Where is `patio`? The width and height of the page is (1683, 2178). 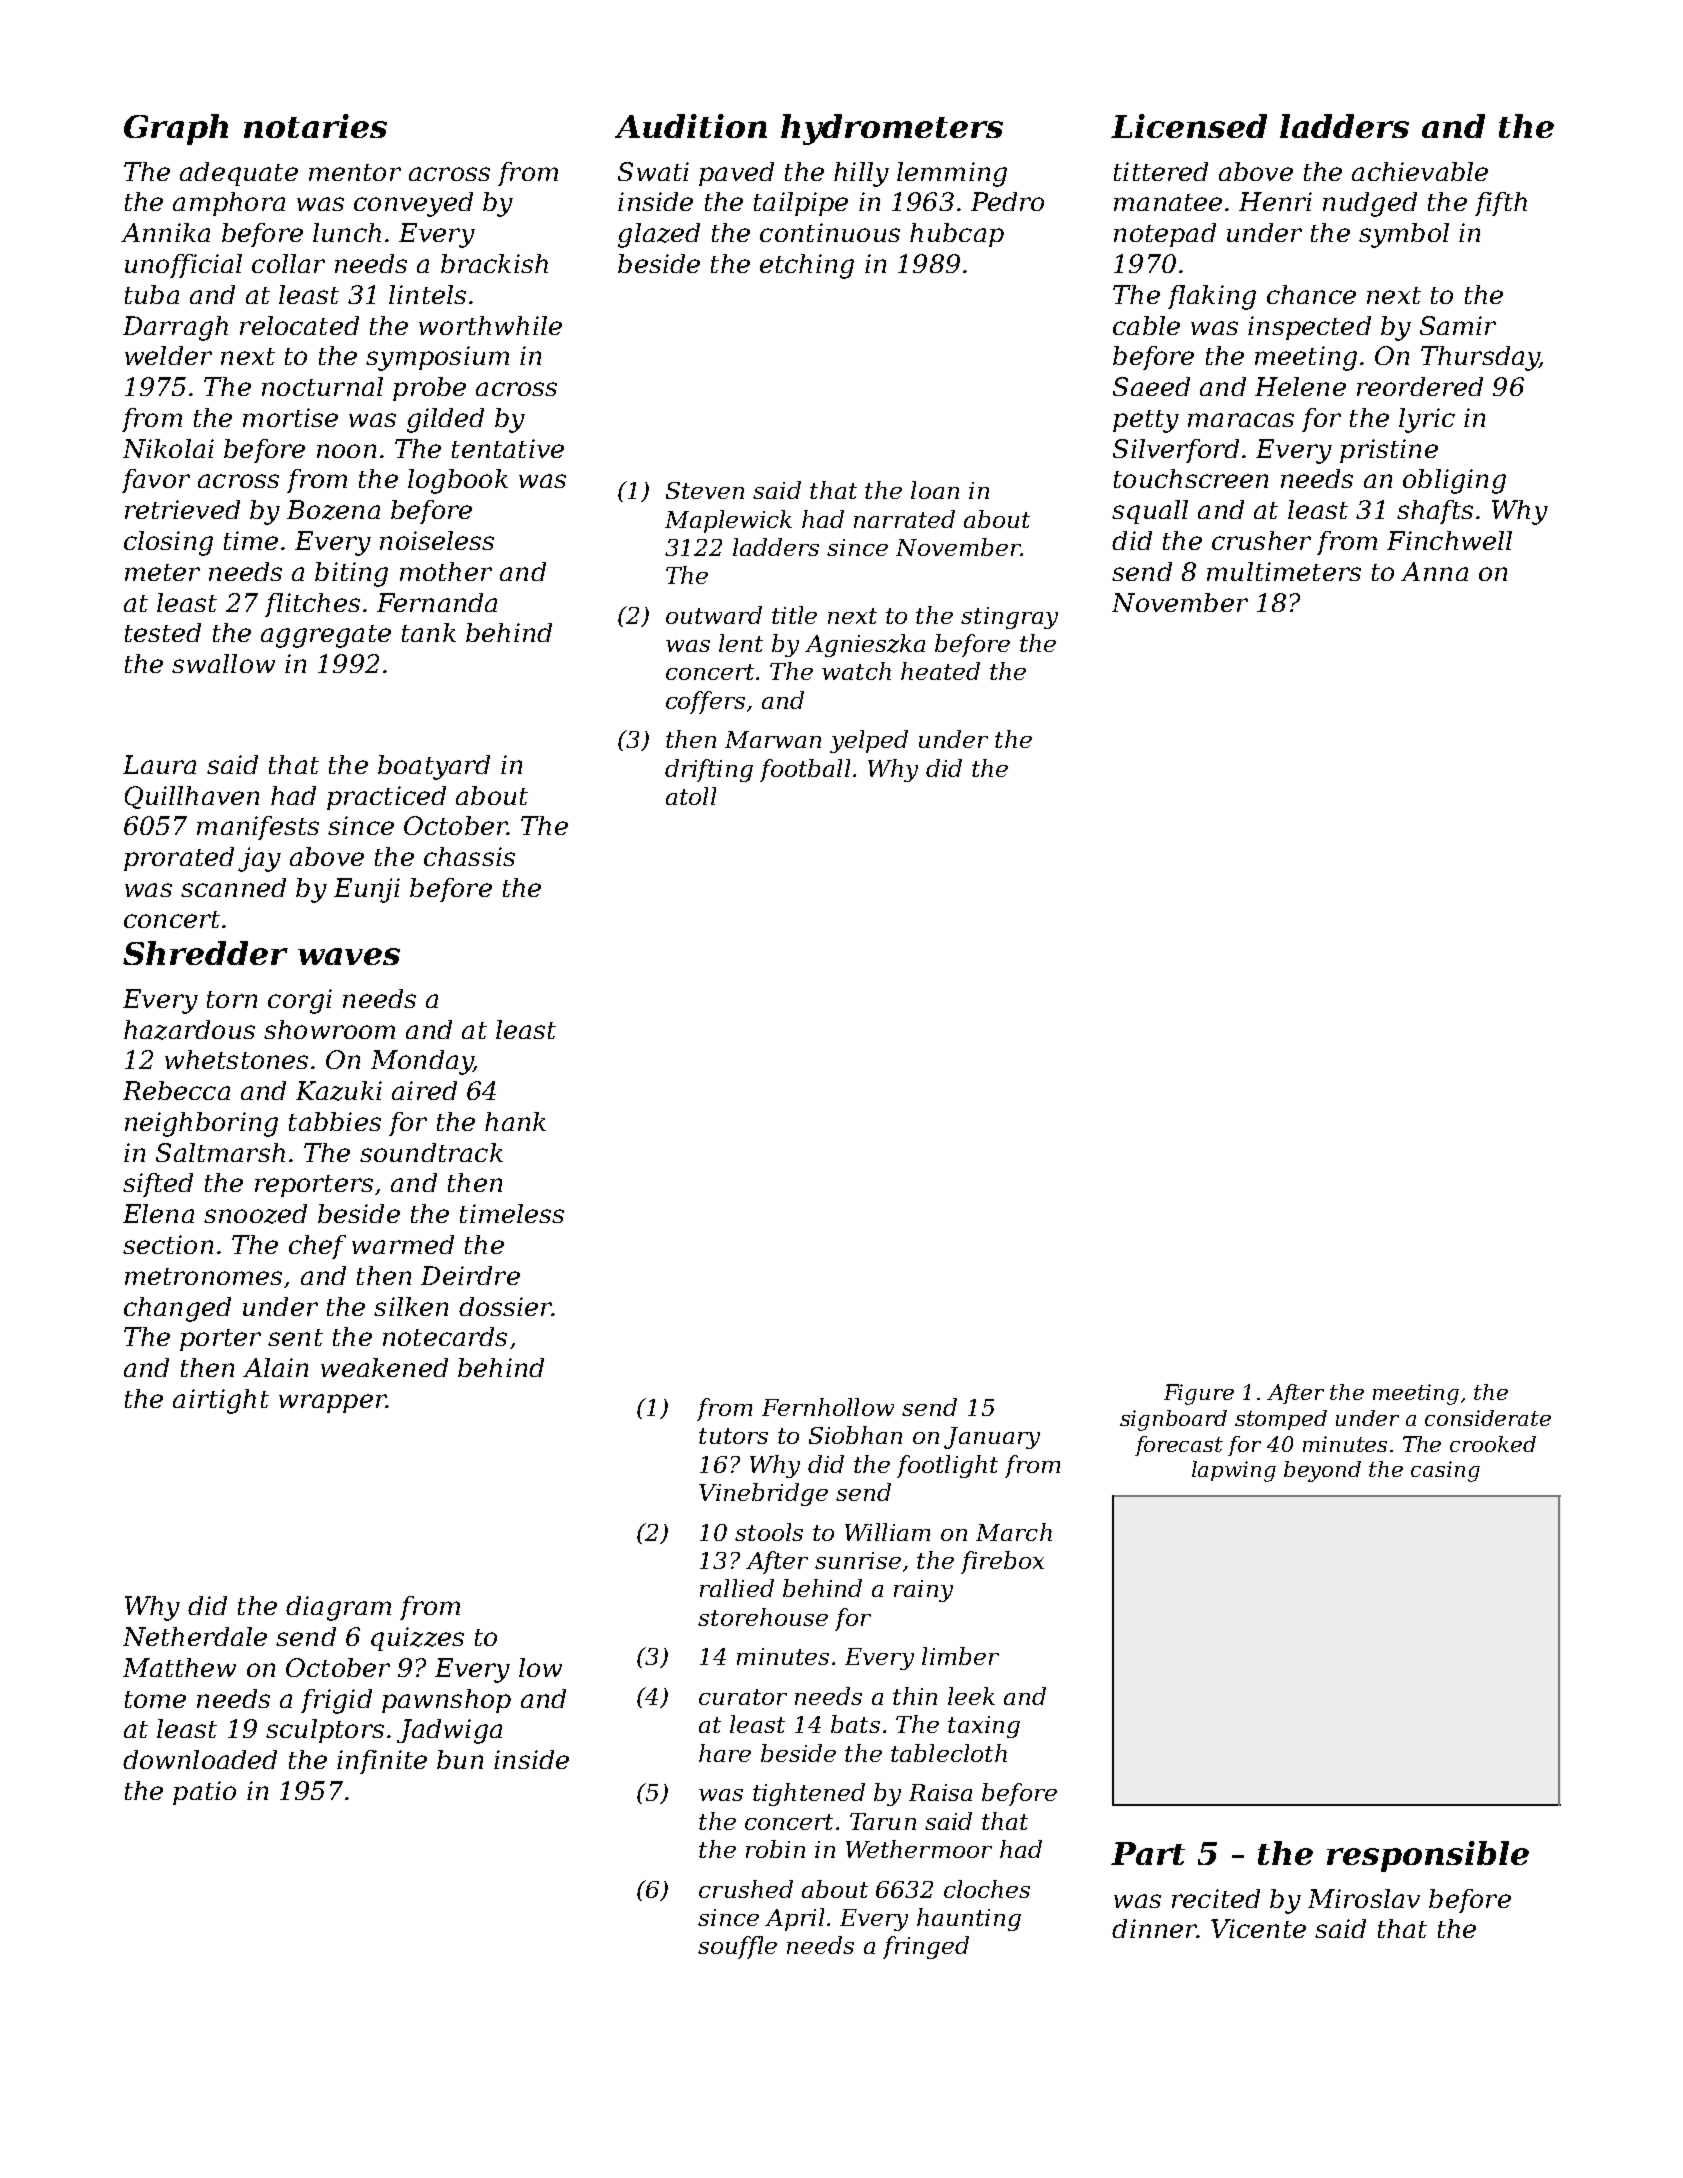
patio is located at coordinates (204, 1793).
